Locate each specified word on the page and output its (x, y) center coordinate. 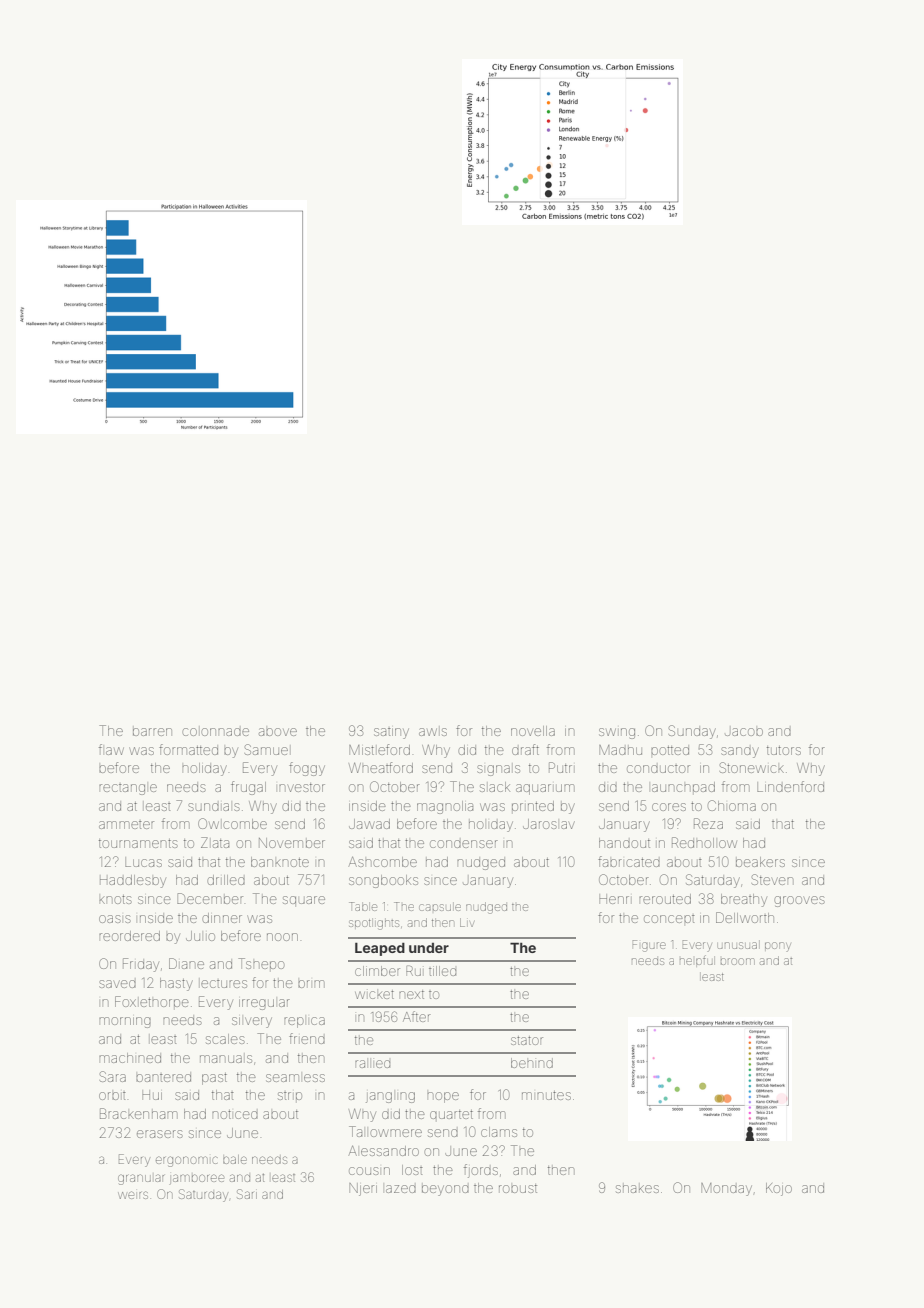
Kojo (779, 1189)
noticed (235, 1114)
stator (527, 1040)
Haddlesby (133, 881)
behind (532, 1063)
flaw (111, 749)
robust (518, 1188)
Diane (186, 963)
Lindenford (790, 786)
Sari (247, 1194)
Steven (772, 879)
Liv (467, 922)
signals (498, 769)
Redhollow (704, 842)
